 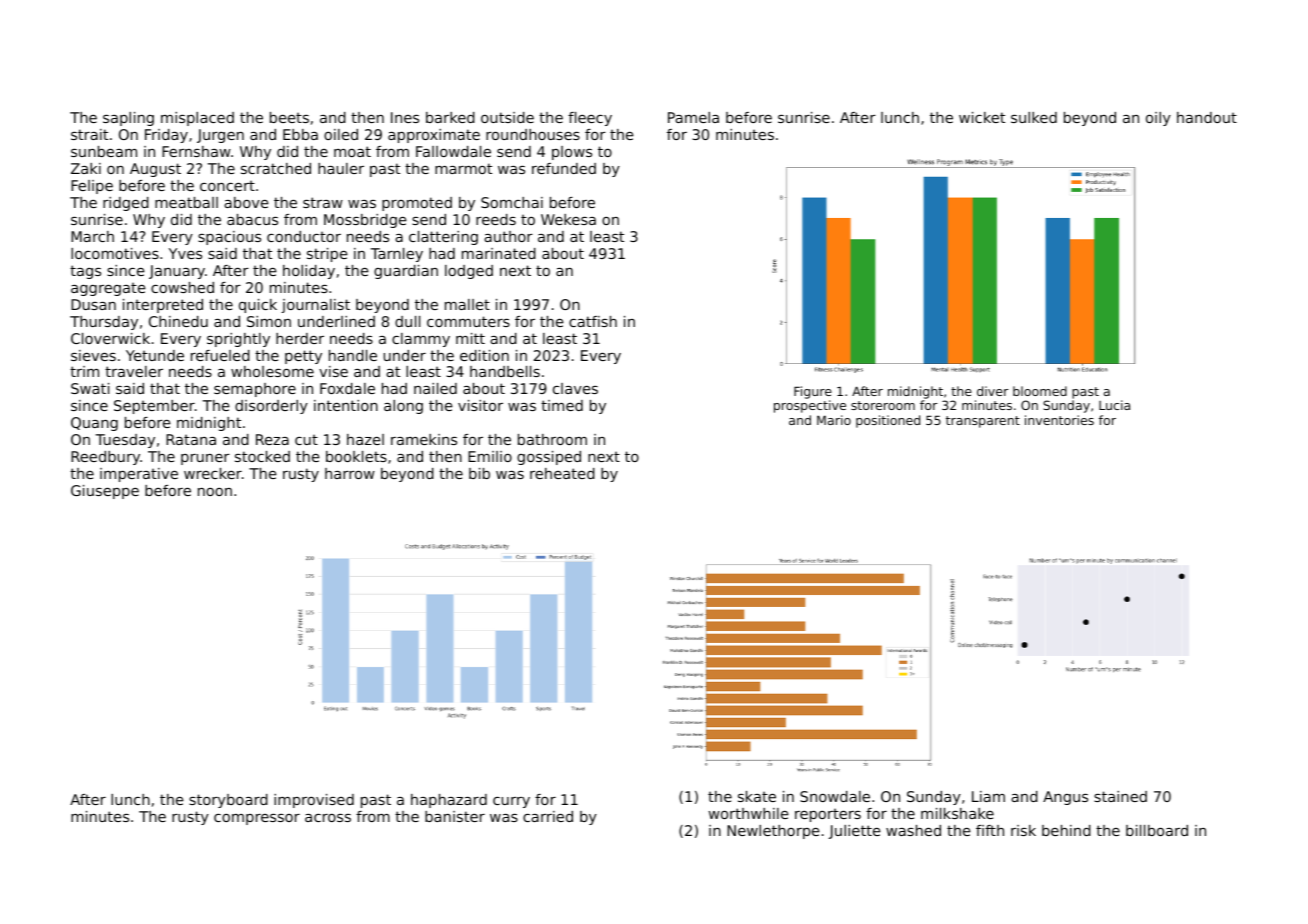 I want to click on skate, so click(x=757, y=796).
